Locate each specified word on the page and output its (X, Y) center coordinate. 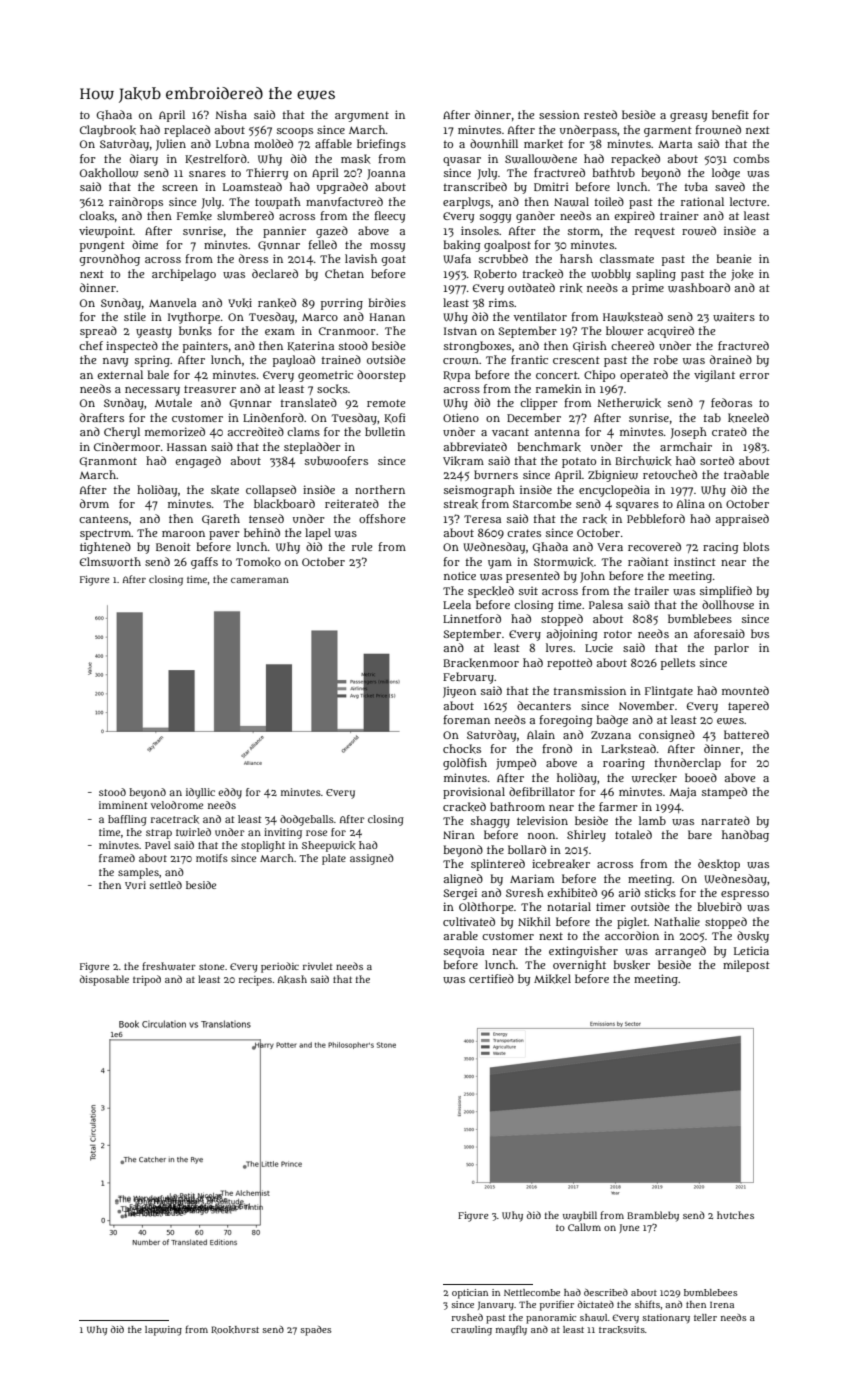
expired (635, 217)
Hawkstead (633, 317)
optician (470, 1294)
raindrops (136, 203)
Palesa (606, 604)
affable (333, 143)
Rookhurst (235, 1330)
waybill (580, 1216)
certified (491, 978)
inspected (132, 347)
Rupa (456, 376)
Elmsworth (110, 562)
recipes (255, 981)
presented (533, 577)
